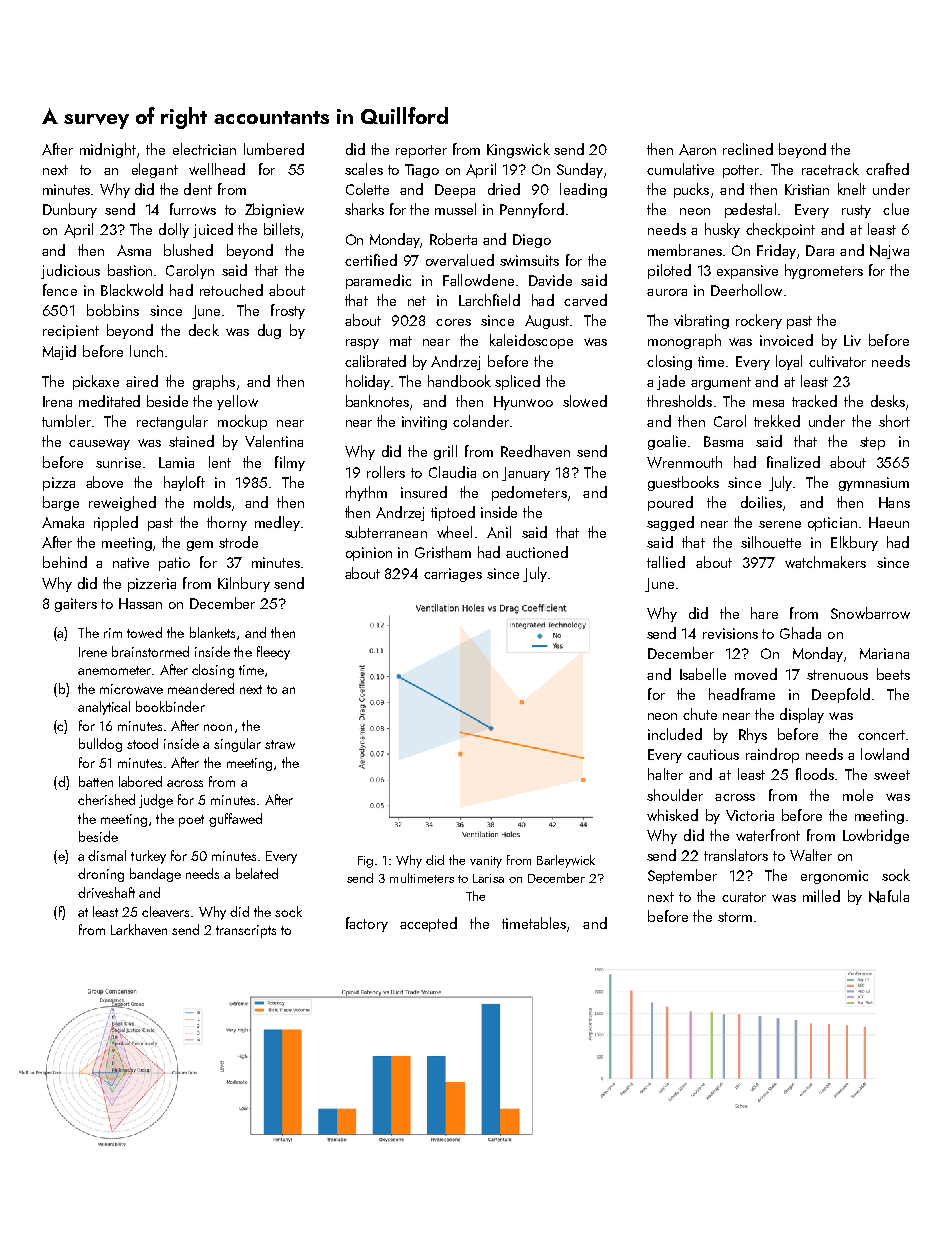  I want to click on crafted, so click(887, 169).
